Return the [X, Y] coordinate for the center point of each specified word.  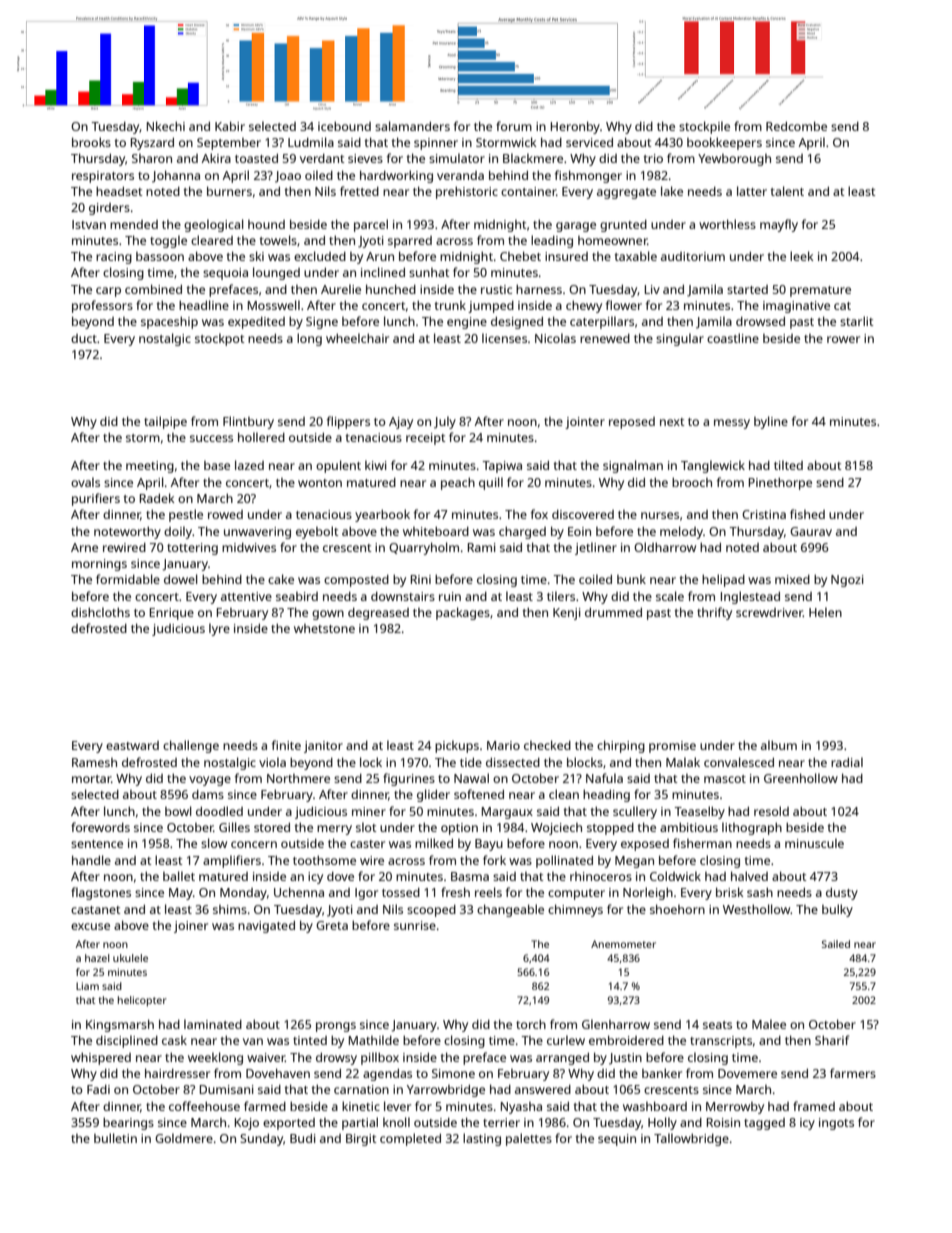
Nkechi [166, 126]
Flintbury [248, 422]
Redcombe [796, 126]
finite [286, 745]
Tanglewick [713, 466]
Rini [421, 579]
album [779, 745]
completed [410, 1139]
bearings [128, 1123]
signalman [633, 466]
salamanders [412, 126]
